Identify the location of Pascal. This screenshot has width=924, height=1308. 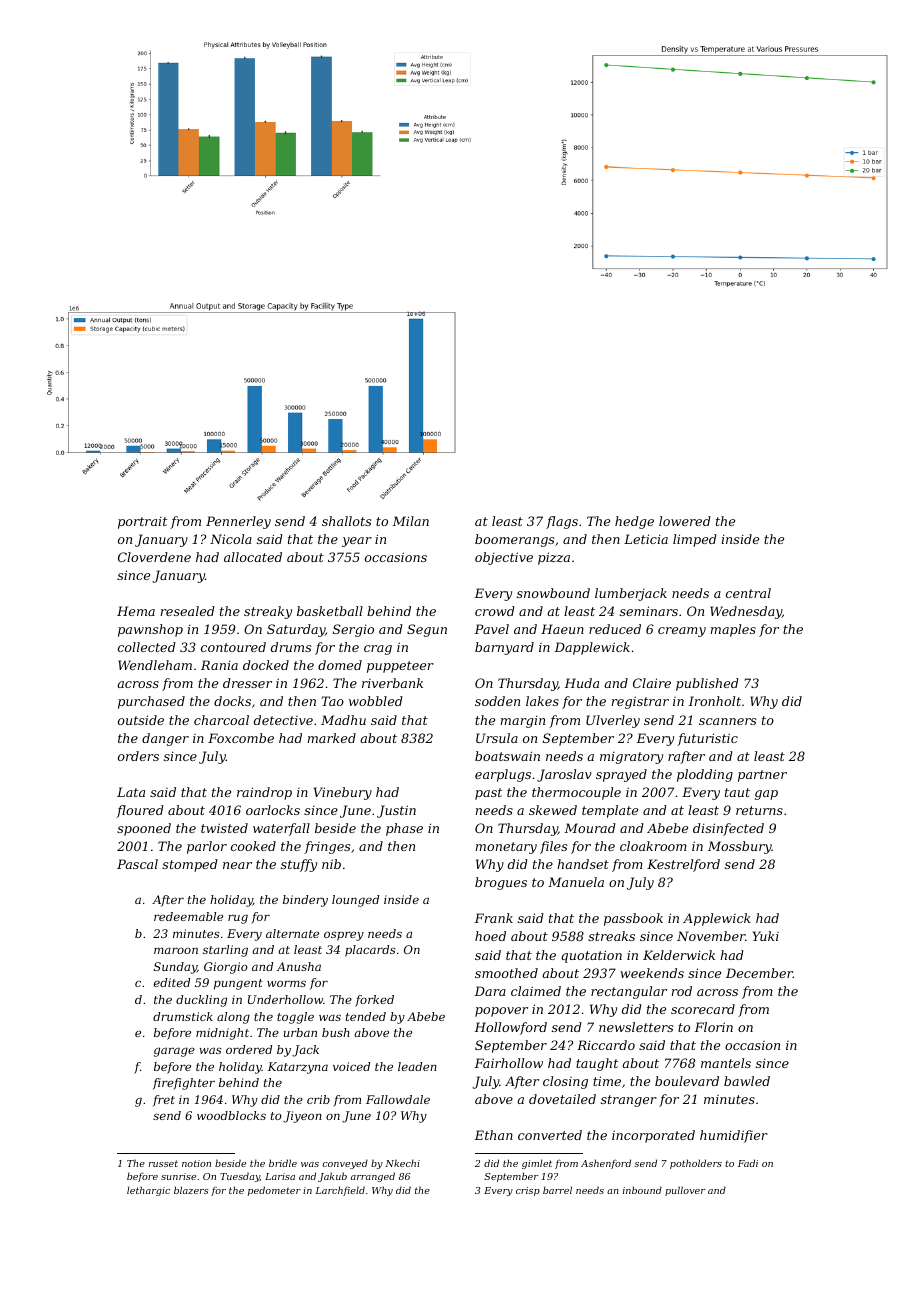
(137, 864).
